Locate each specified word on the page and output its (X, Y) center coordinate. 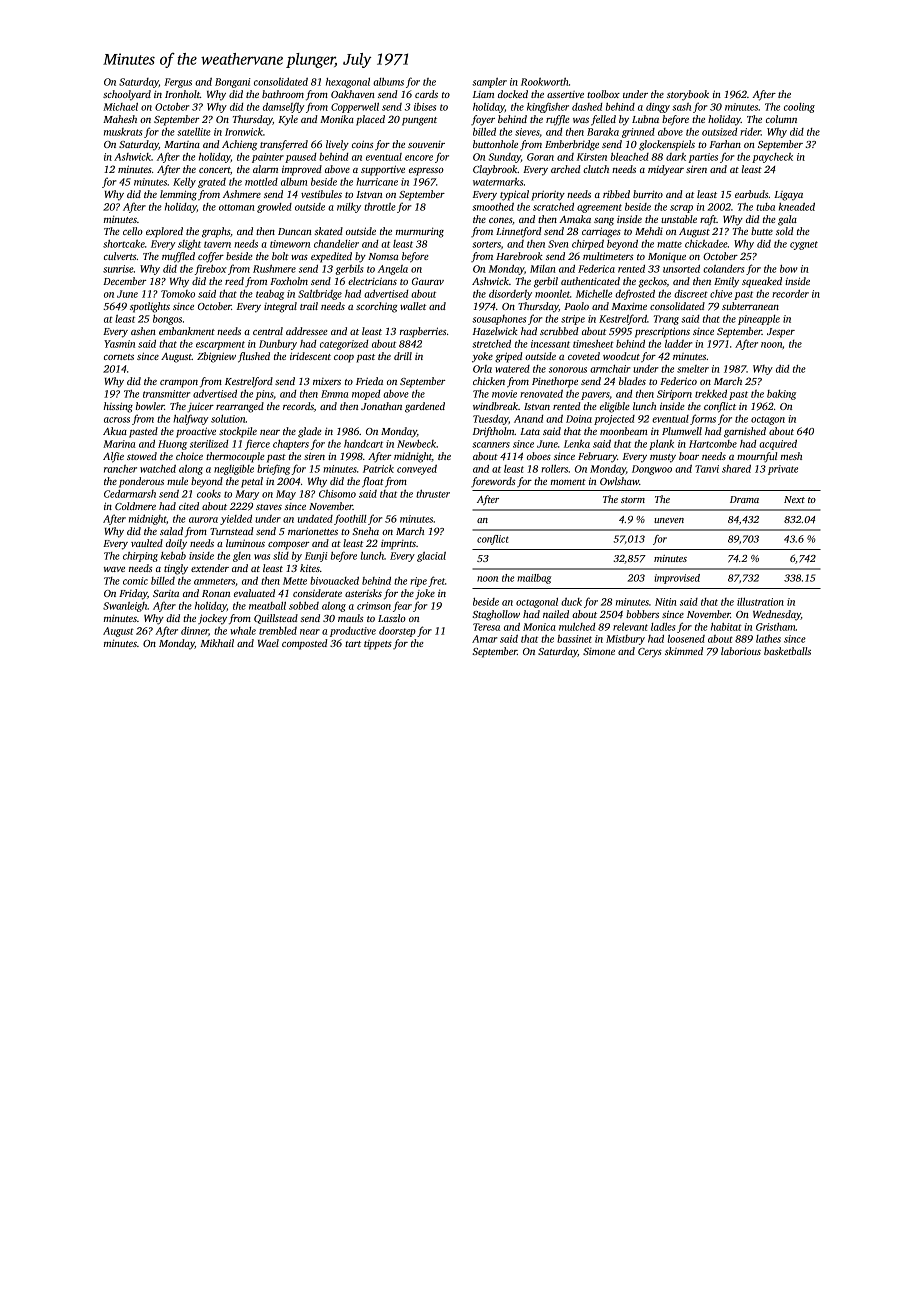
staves (269, 507)
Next (794, 499)
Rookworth (545, 82)
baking (781, 395)
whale (243, 631)
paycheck (772, 158)
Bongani (233, 83)
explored (164, 232)
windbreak (495, 406)
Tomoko (178, 294)
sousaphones (499, 320)
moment (568, 482)
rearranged (240, 407)
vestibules (321, 194)
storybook (688, 95)
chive (721, 294)
